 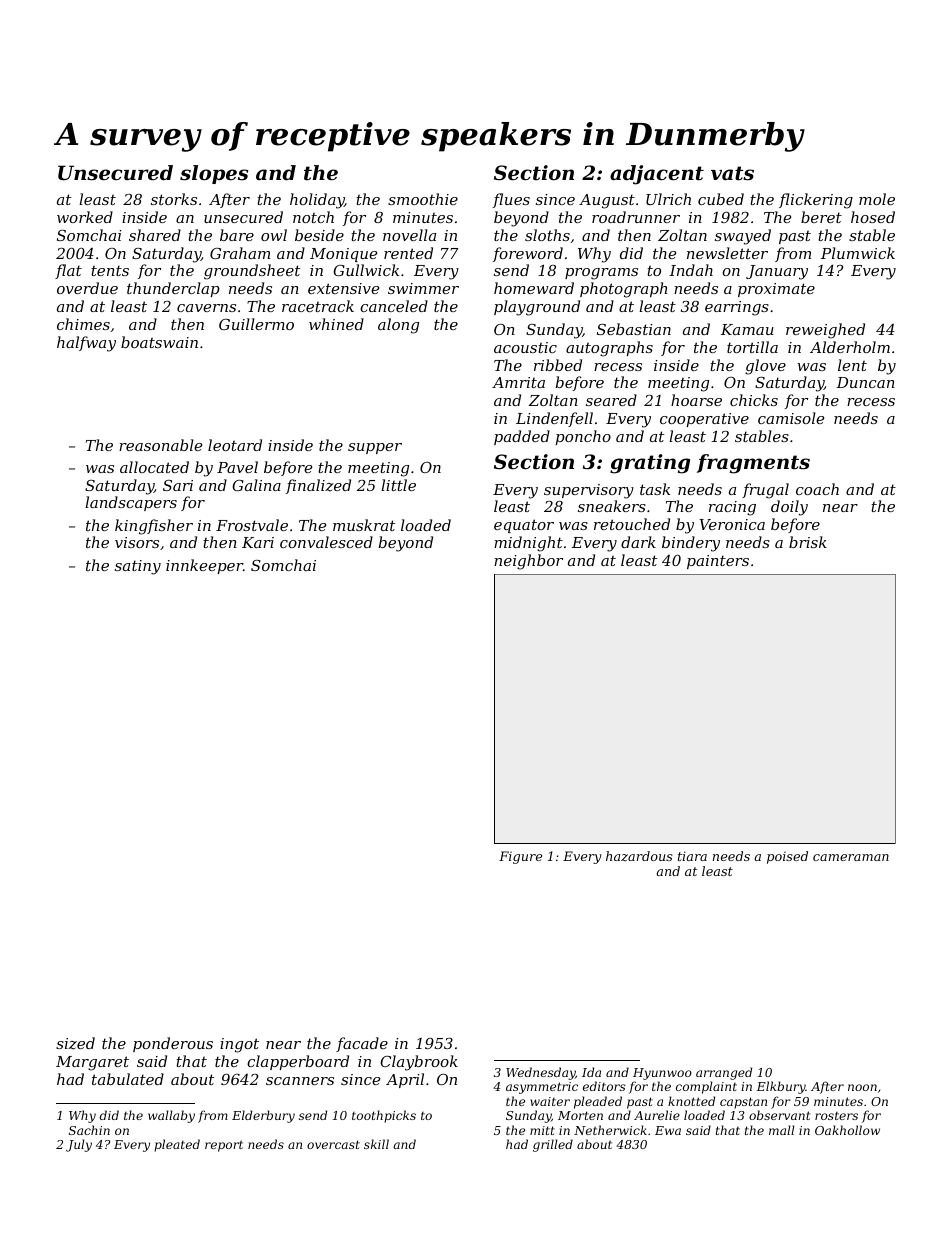 I want to click on hazardous, so click(x=639, y=856).
